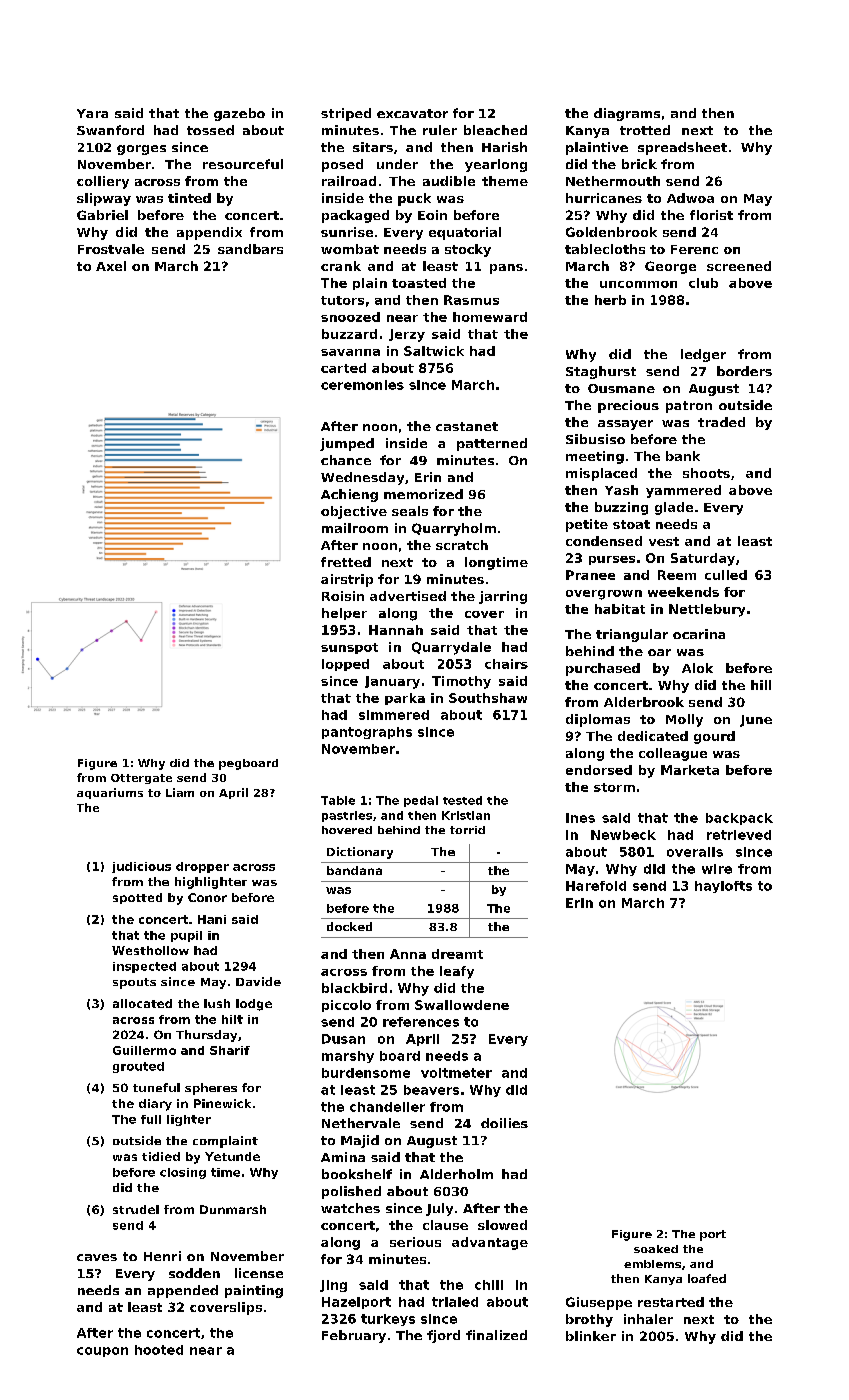 This page has height=1400, width=849. Describe the element at coordinates (761, 685) in the page. I see `hill` at that location.
